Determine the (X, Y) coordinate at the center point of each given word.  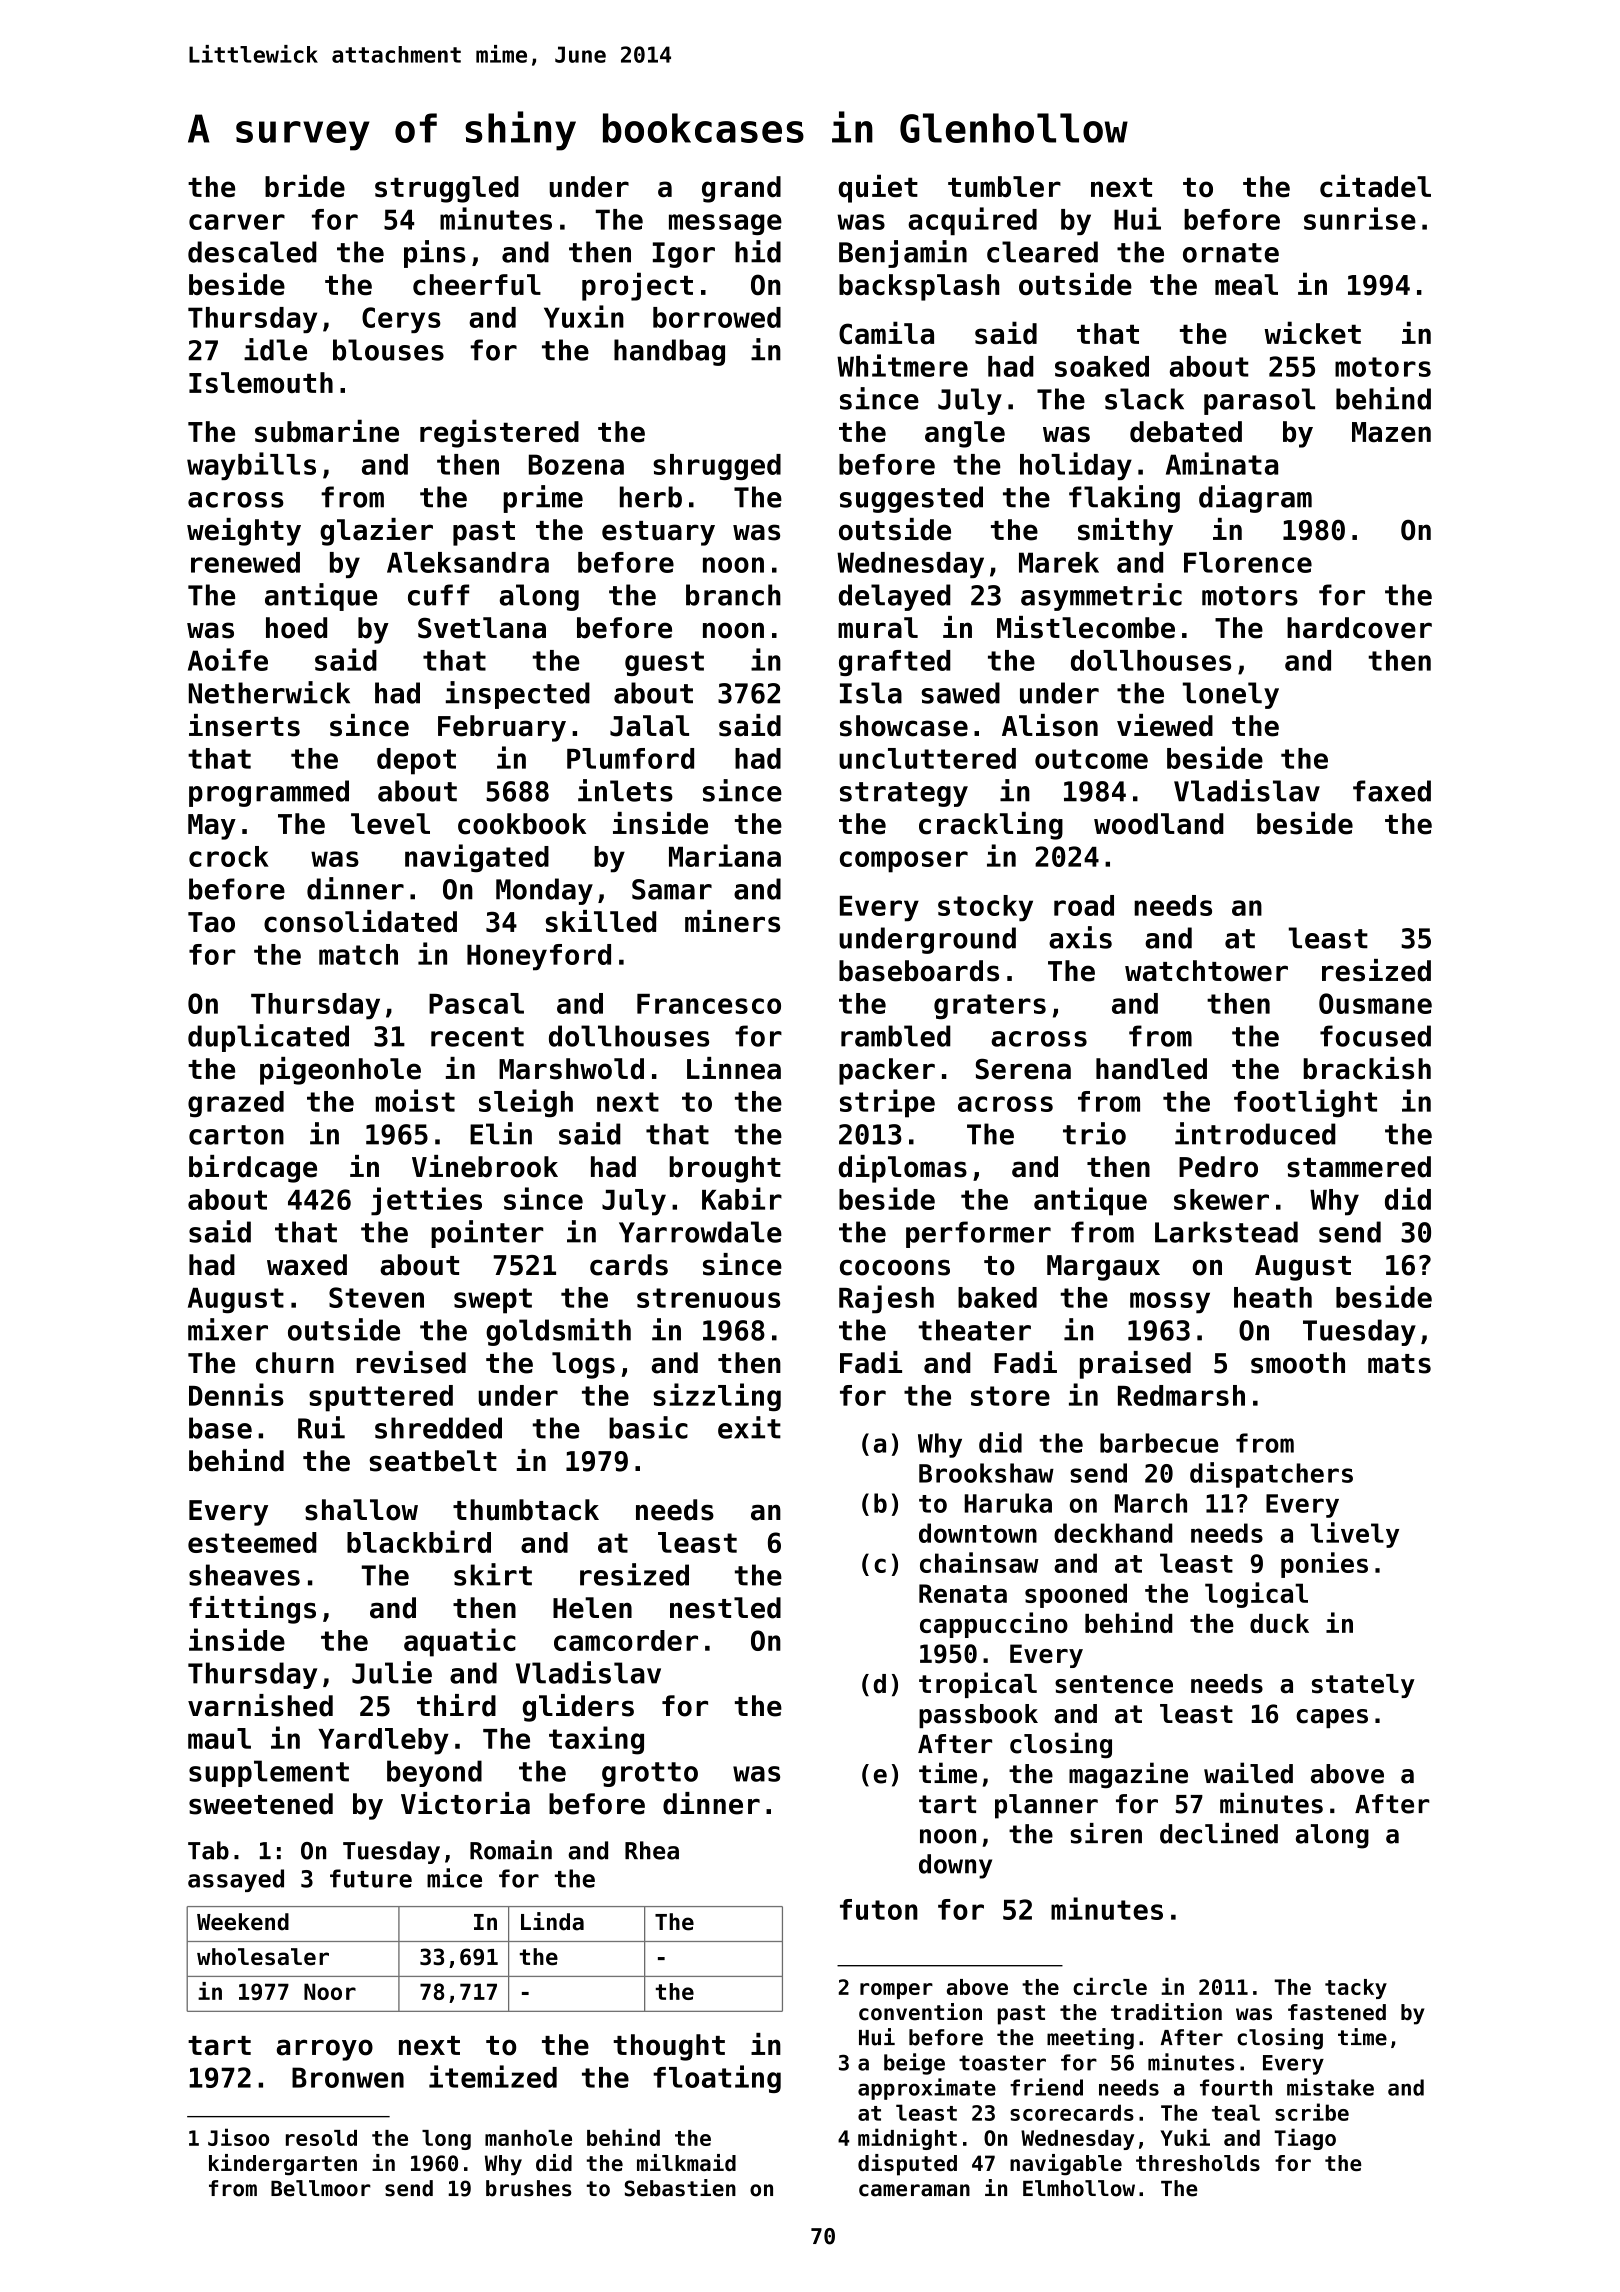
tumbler (1004, 187)
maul (219, 1738)
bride (305, 186)
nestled (725, 1608)
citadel (1375, 186)
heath (1273, 1297)
